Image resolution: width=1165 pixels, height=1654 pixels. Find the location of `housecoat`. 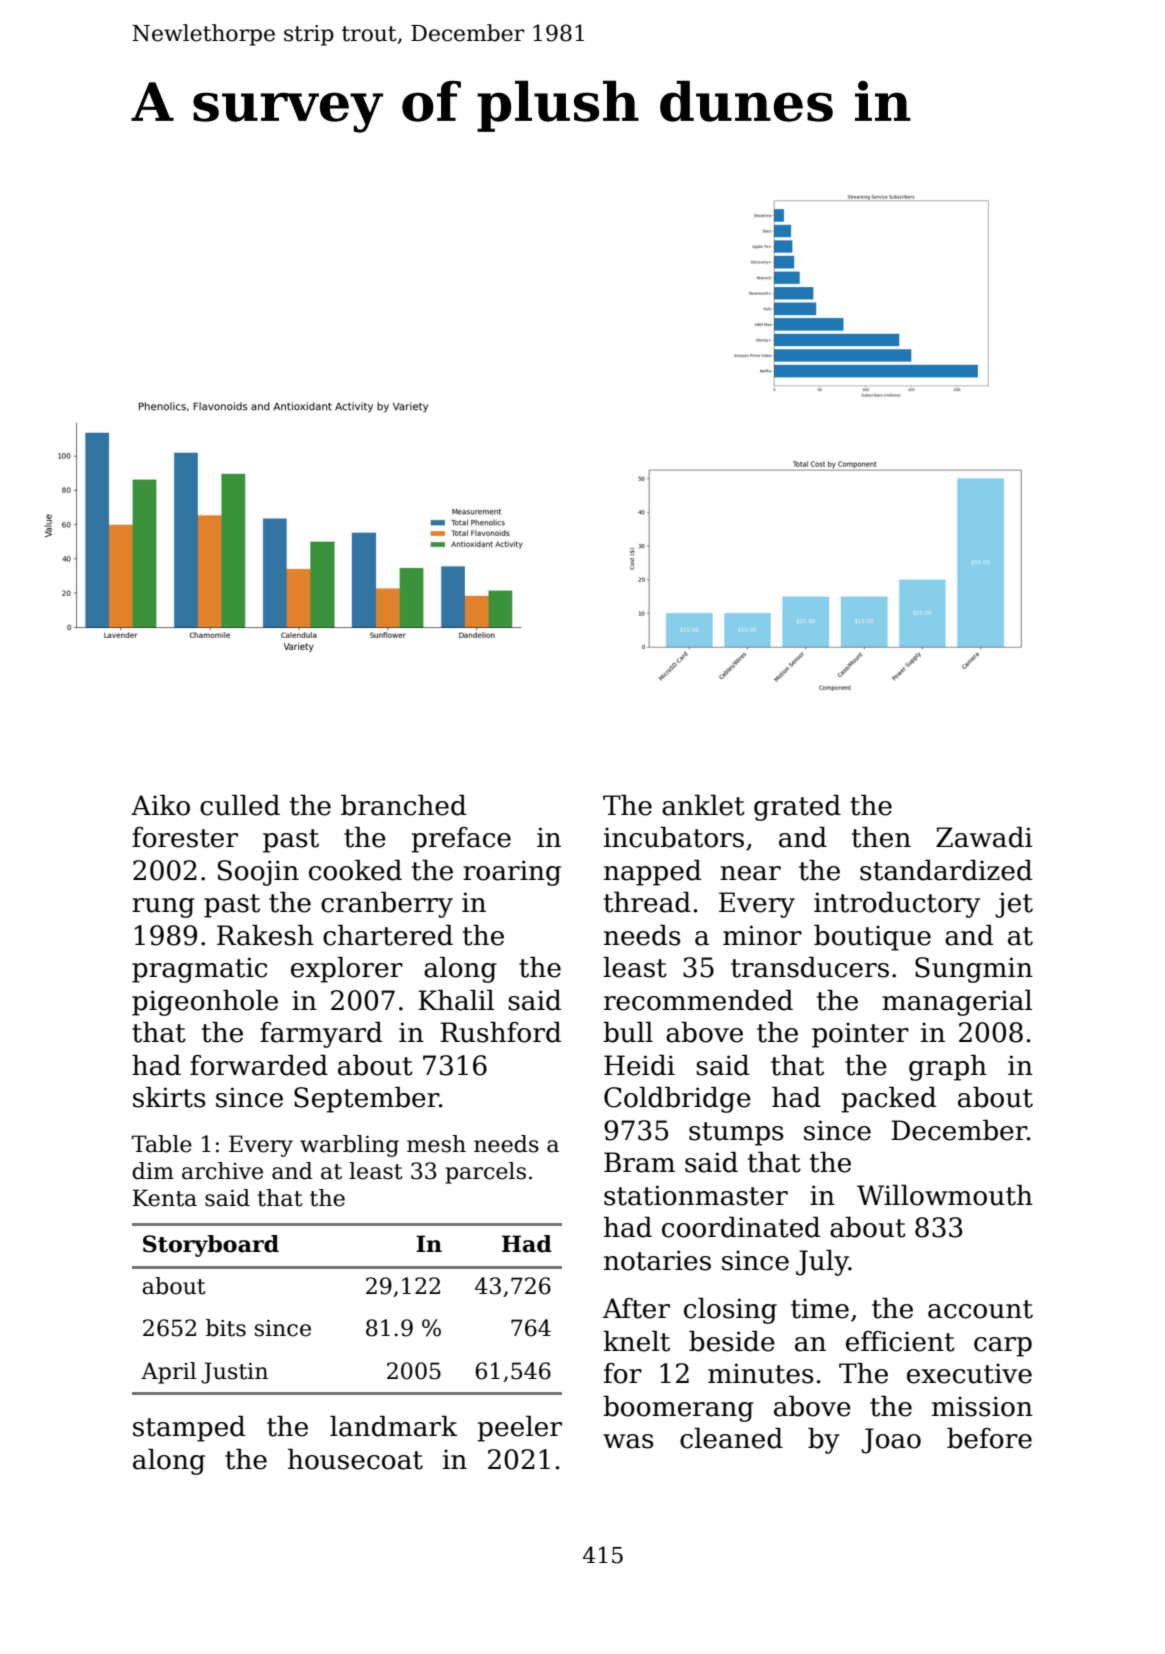

housecoat is located at coordinates (355, 1459).
